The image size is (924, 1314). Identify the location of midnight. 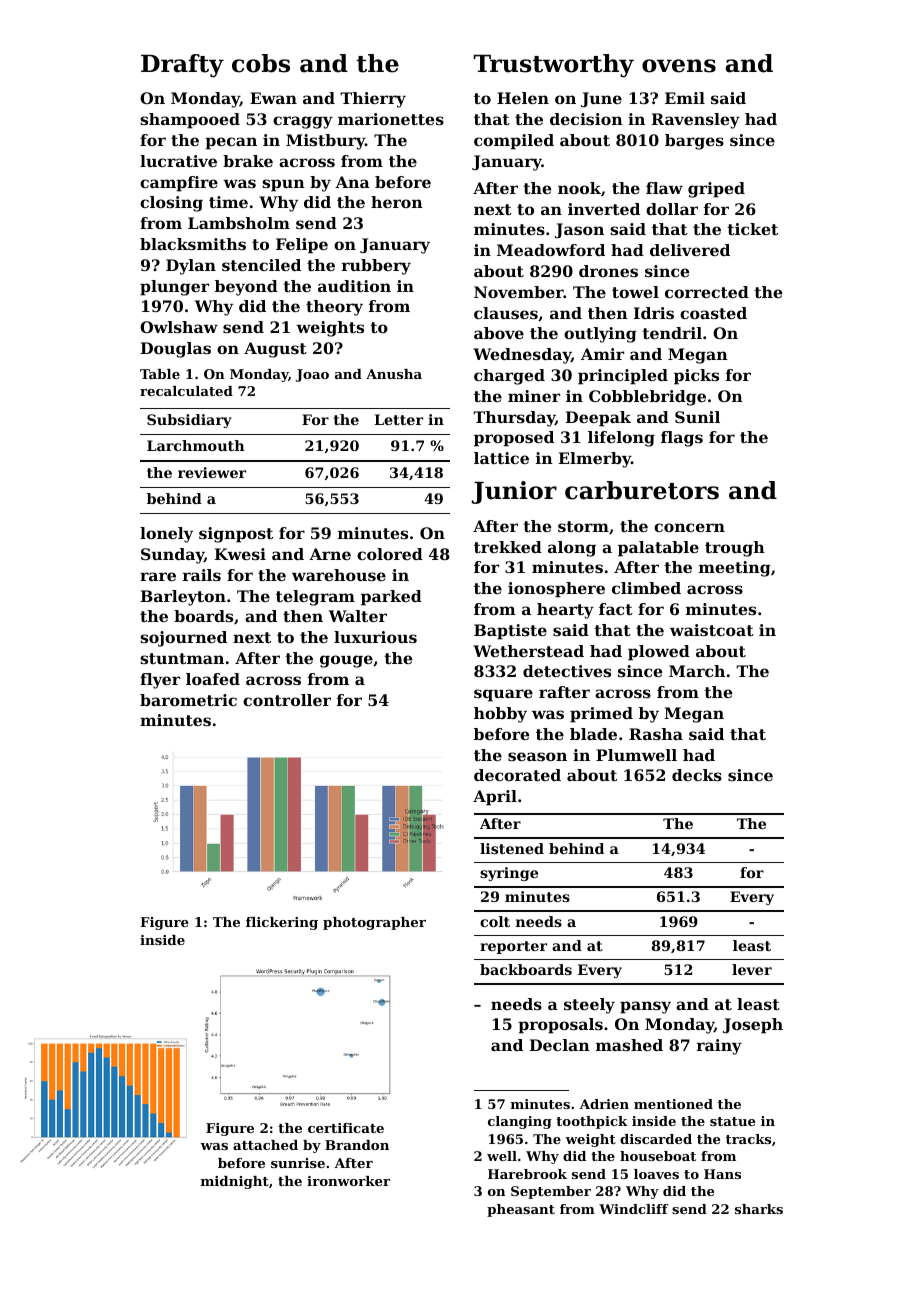
(235, 1182).
